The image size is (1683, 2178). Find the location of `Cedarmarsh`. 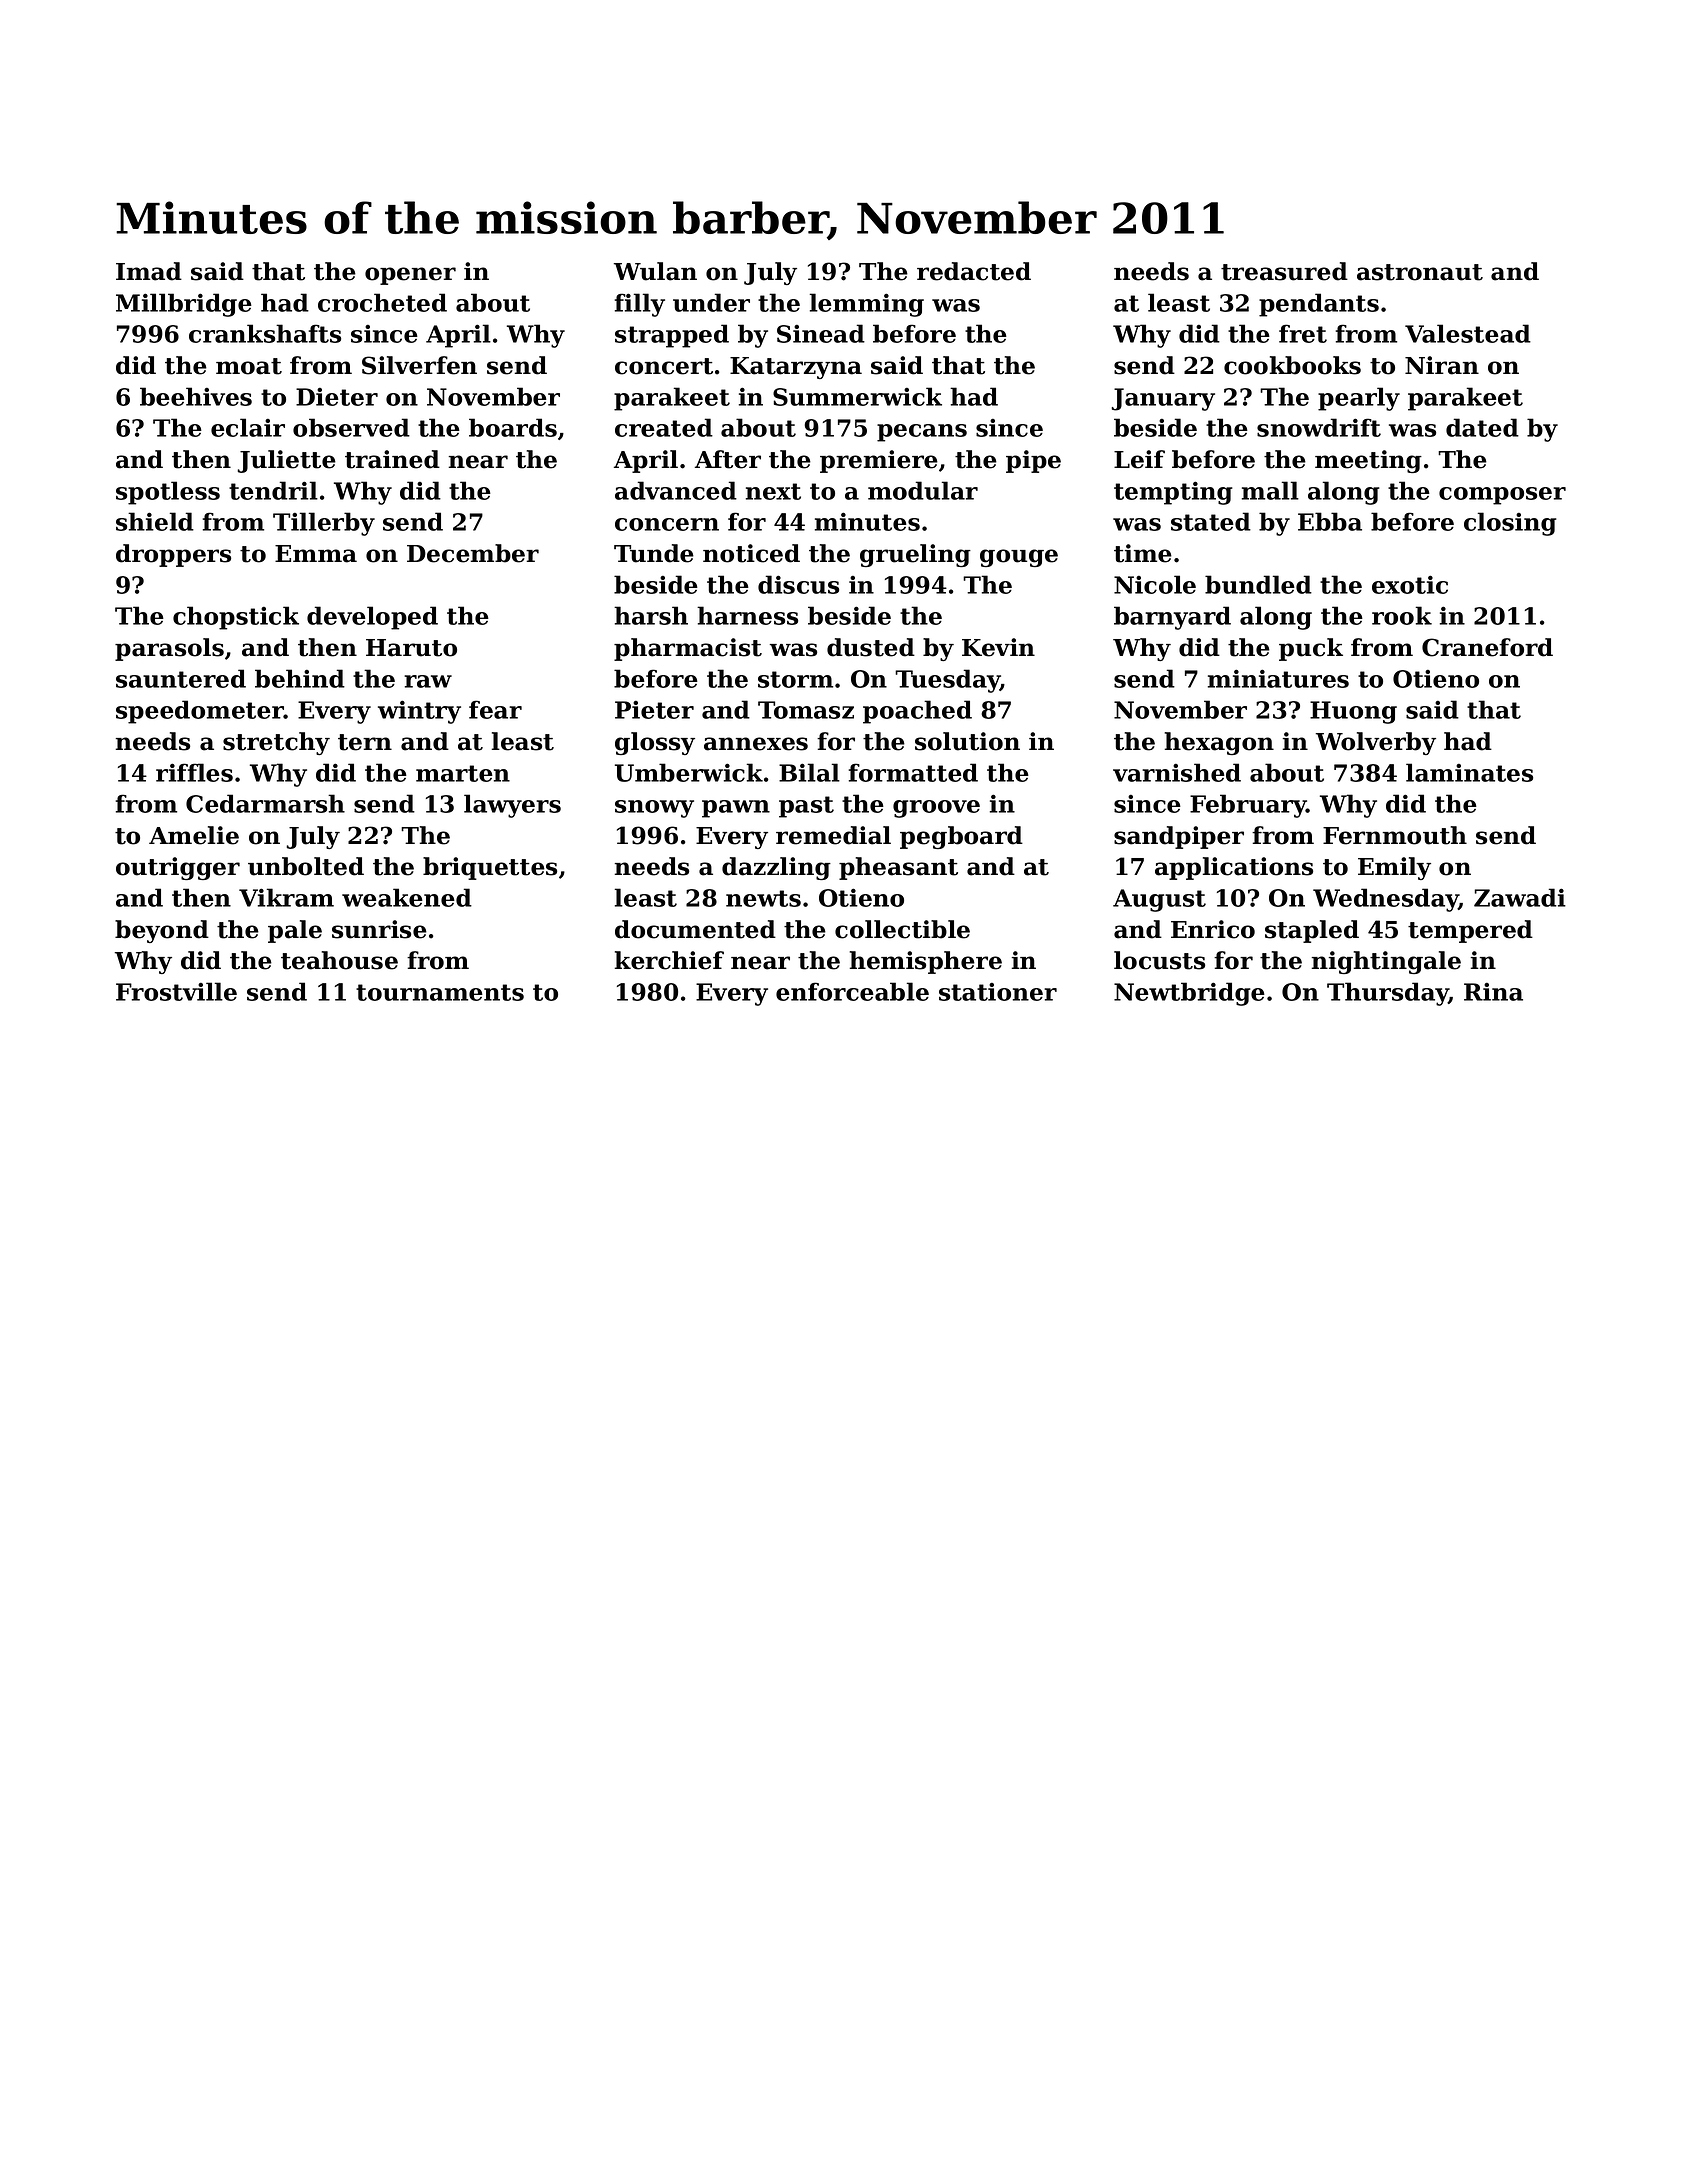

Cedarmarsh is located at coordinates (265, 803).
